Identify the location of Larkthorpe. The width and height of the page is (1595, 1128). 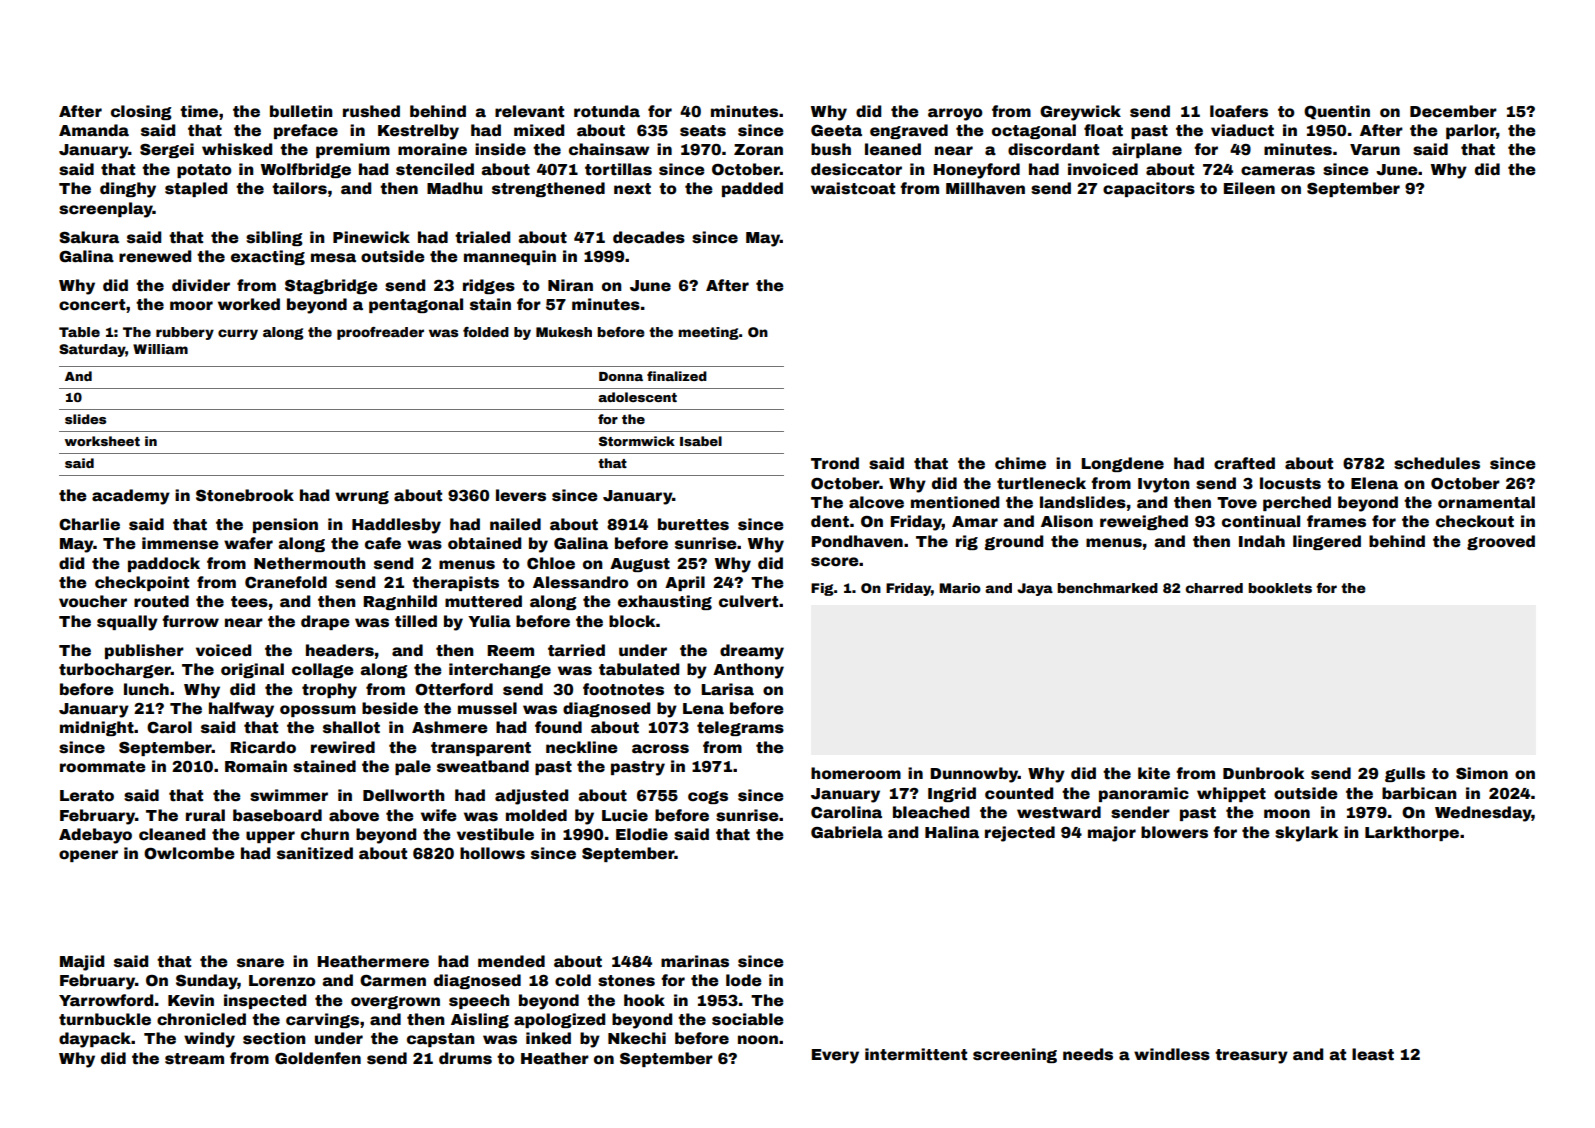
(1412, 833).
